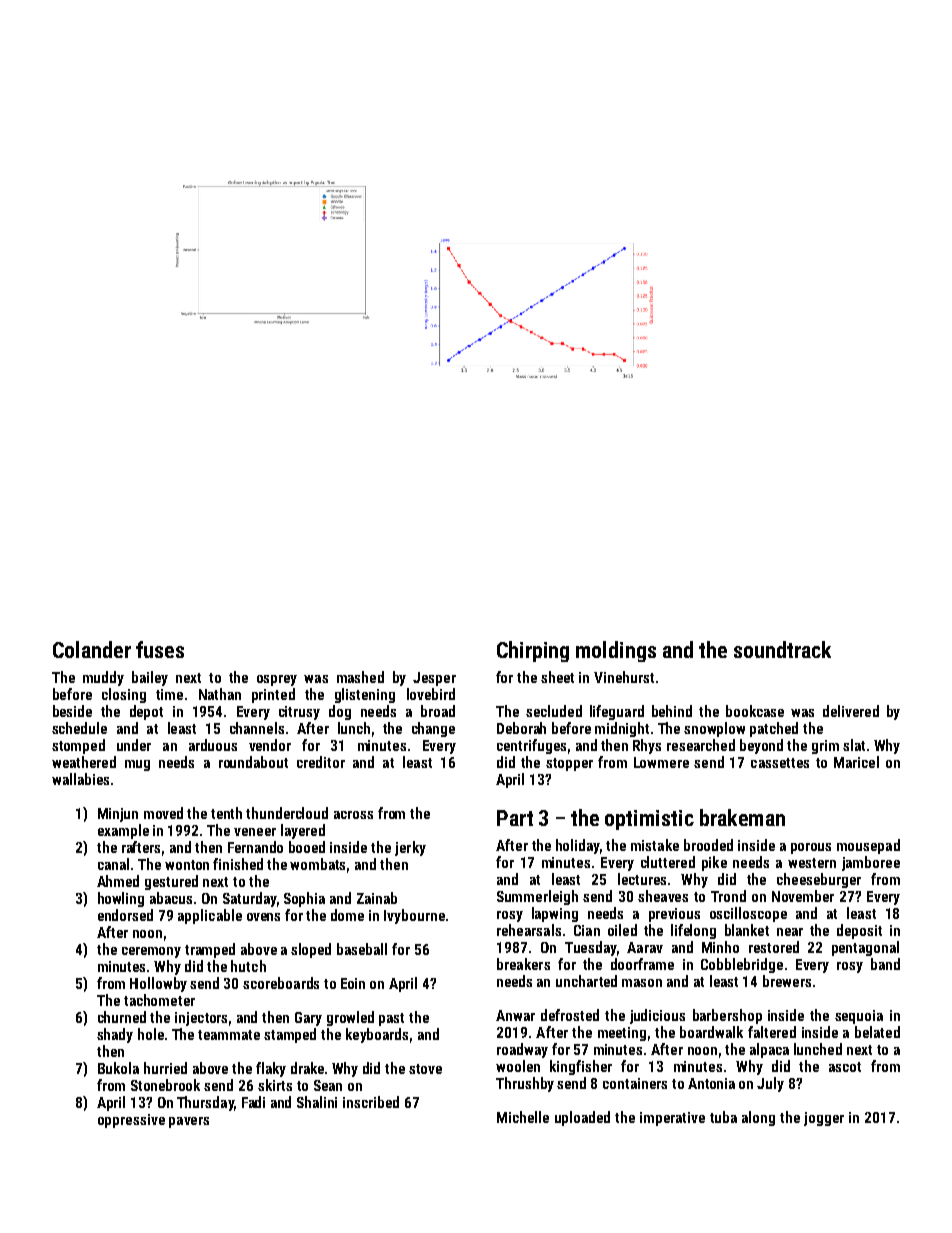  I want to click on Colander, so click(92, 649).
